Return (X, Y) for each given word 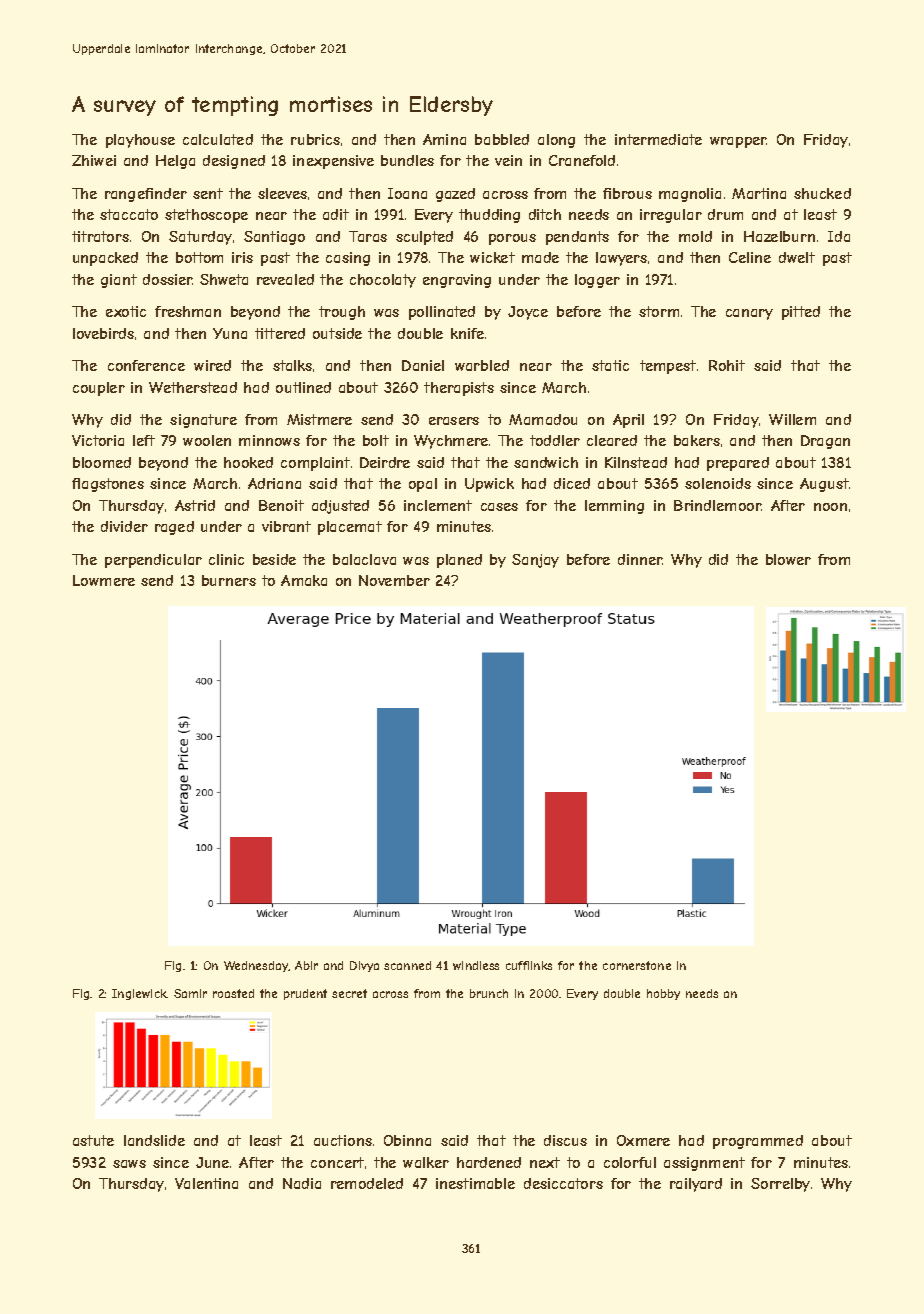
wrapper (738, 142)
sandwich (546, 462)
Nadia (302, 1183)
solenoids (718, 483)
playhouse (140, 141)
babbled (502, 139)
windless (476, 965)
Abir (306, 965)
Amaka (304, 580)
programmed (758, 1142)
